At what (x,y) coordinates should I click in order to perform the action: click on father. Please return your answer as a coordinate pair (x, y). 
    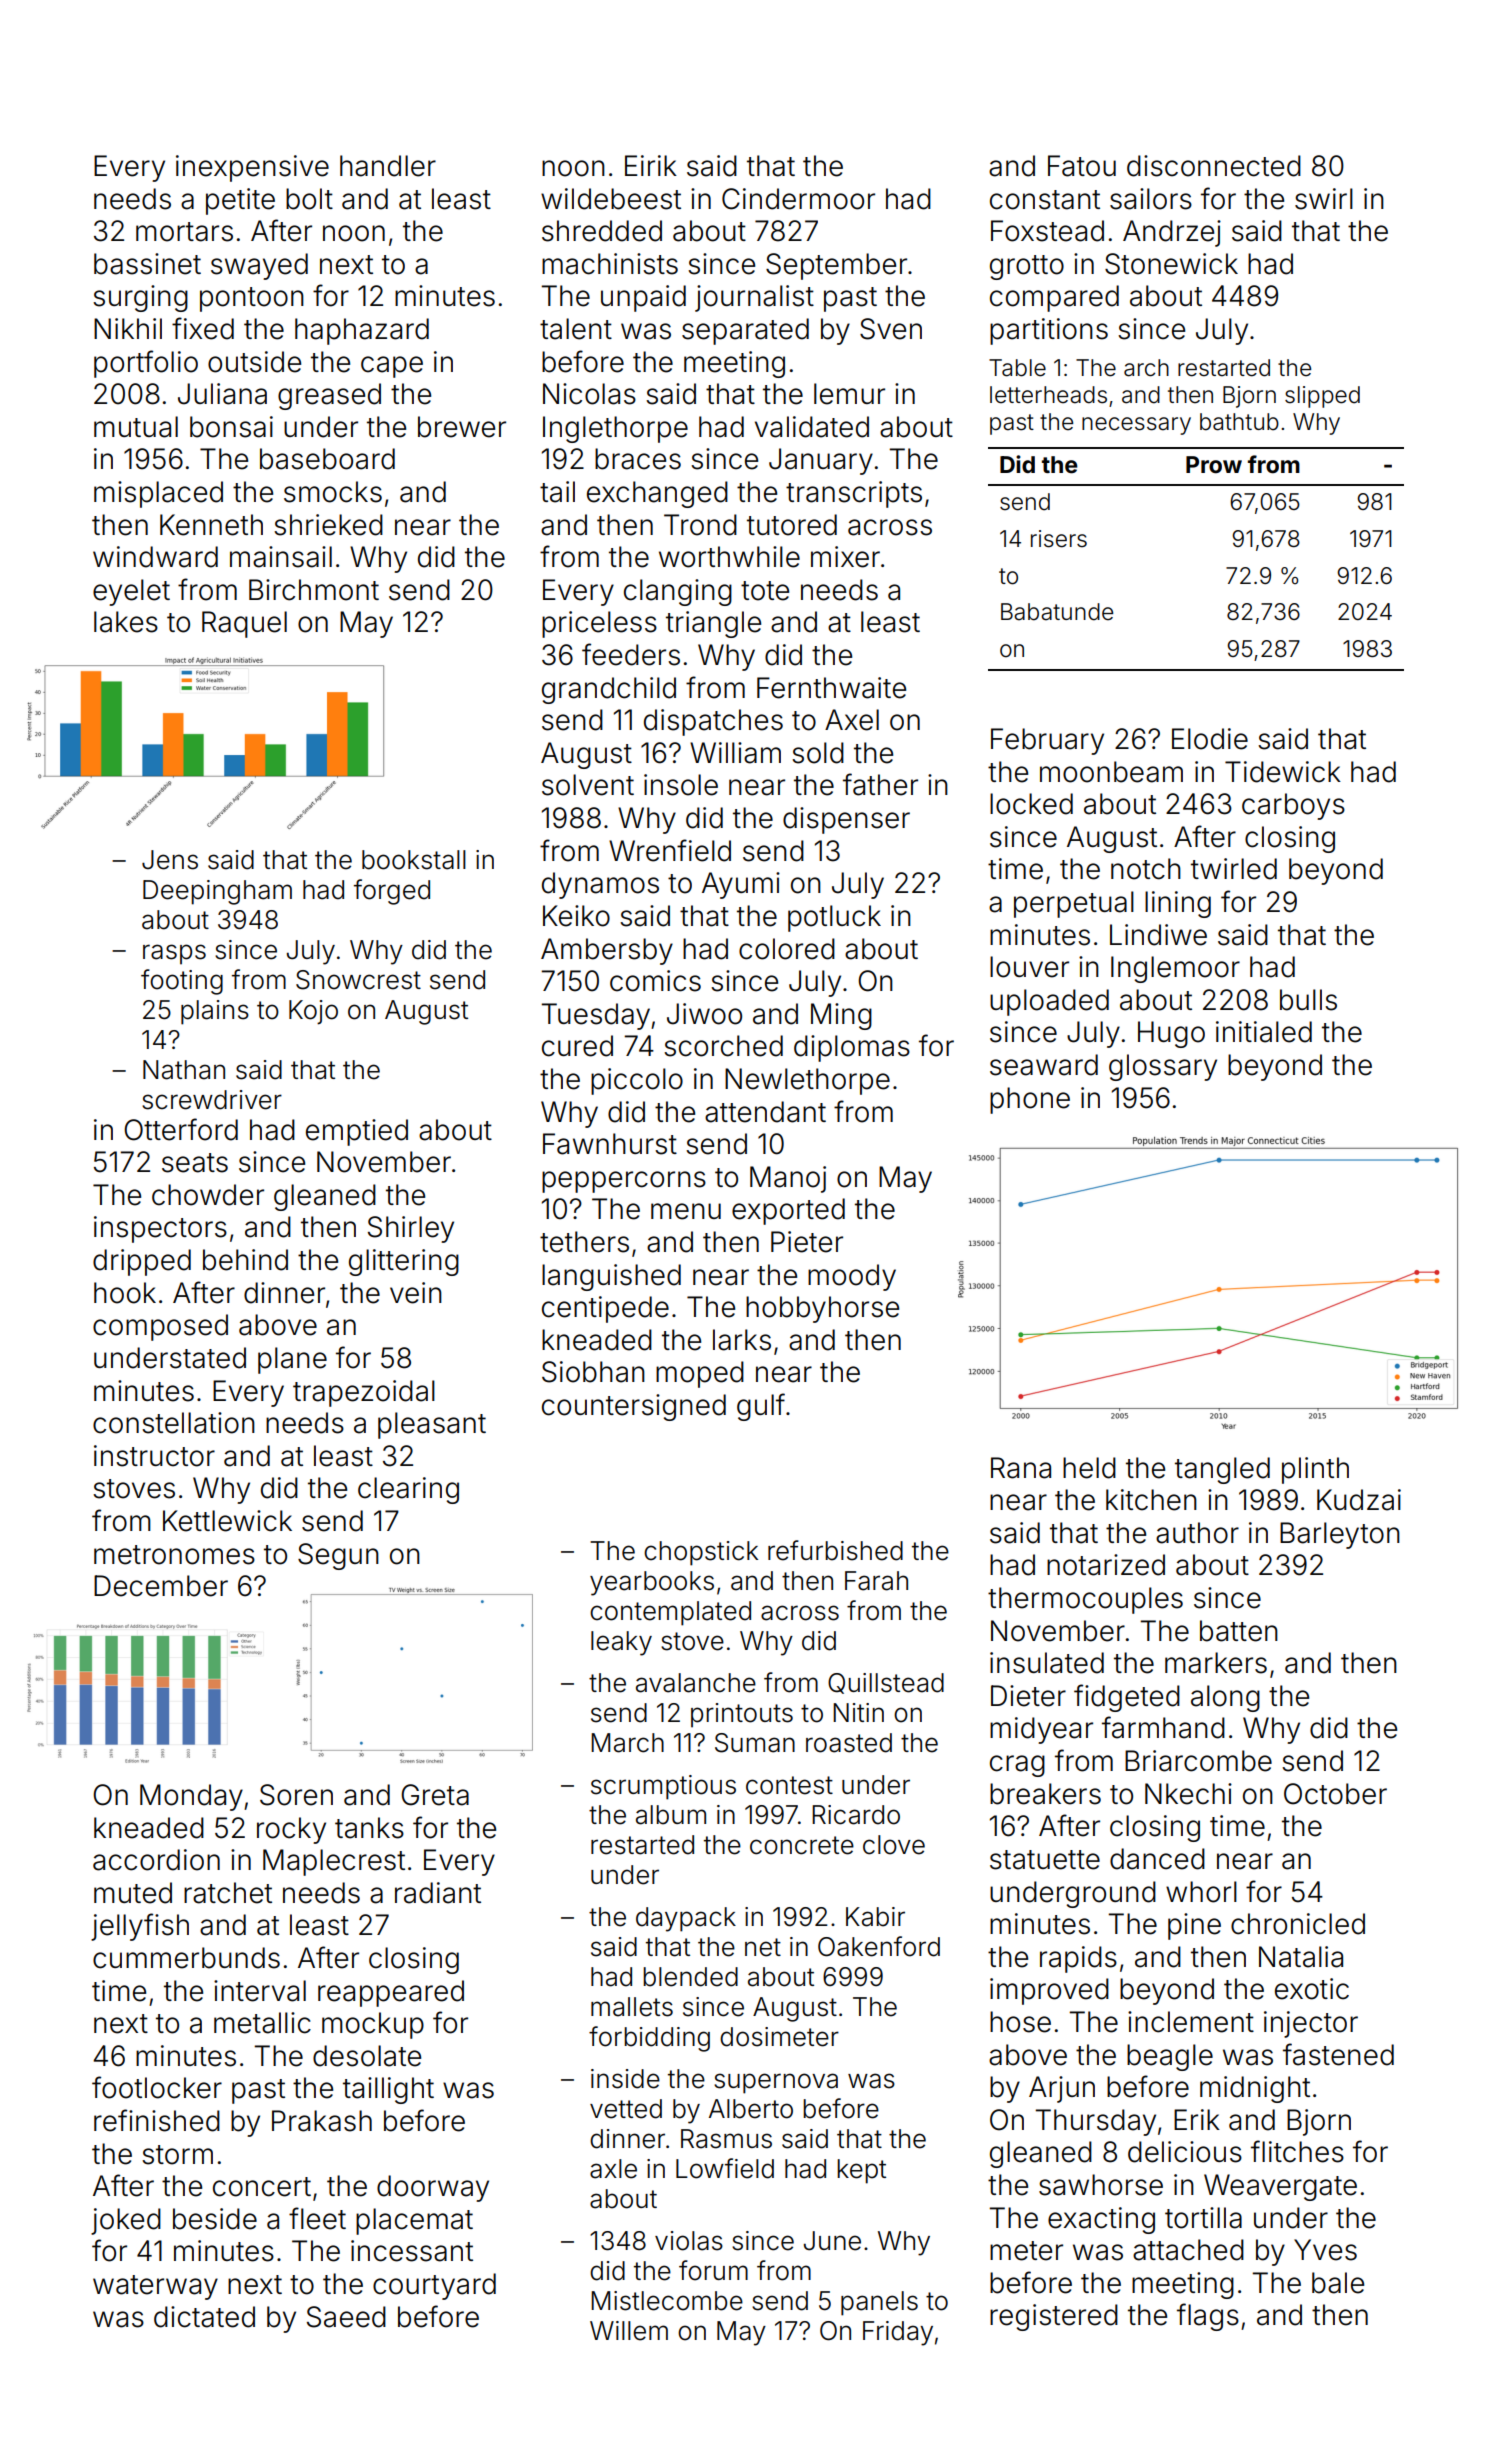
    Looking at the image, I should click on (880, 784).
